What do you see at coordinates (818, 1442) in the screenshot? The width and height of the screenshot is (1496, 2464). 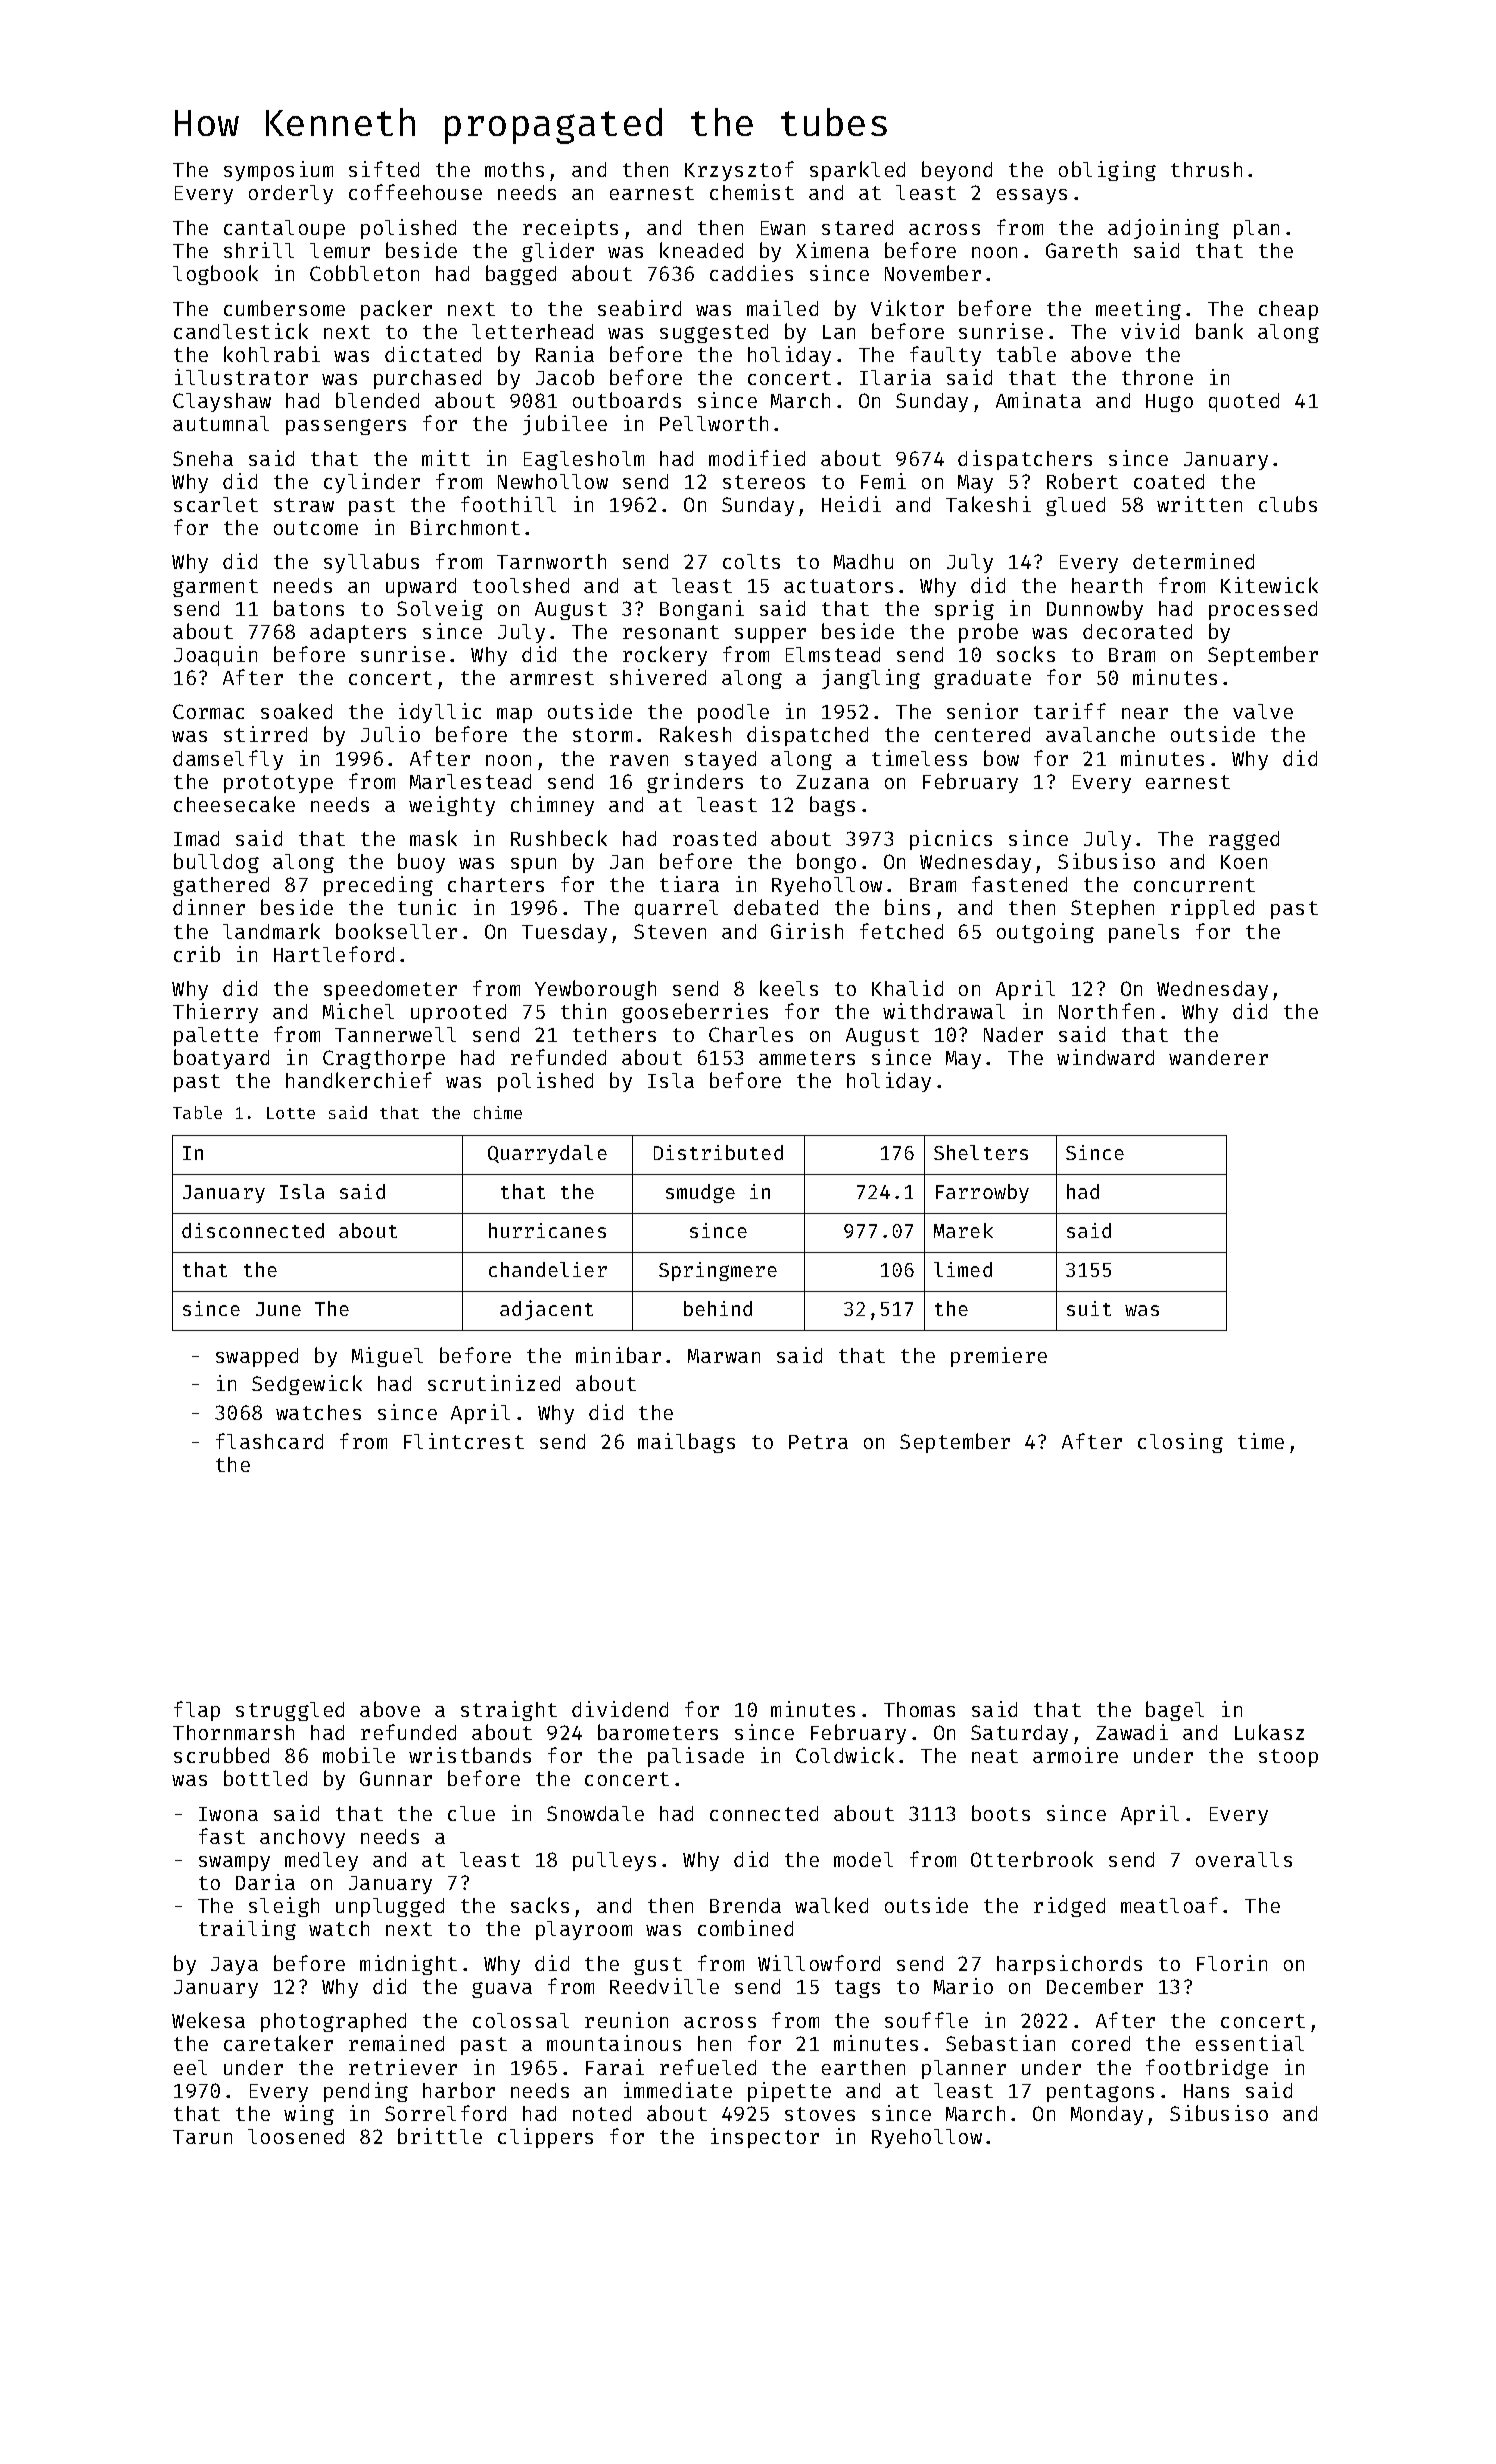 I see `Petra` at bounding box center [818, 1442].
